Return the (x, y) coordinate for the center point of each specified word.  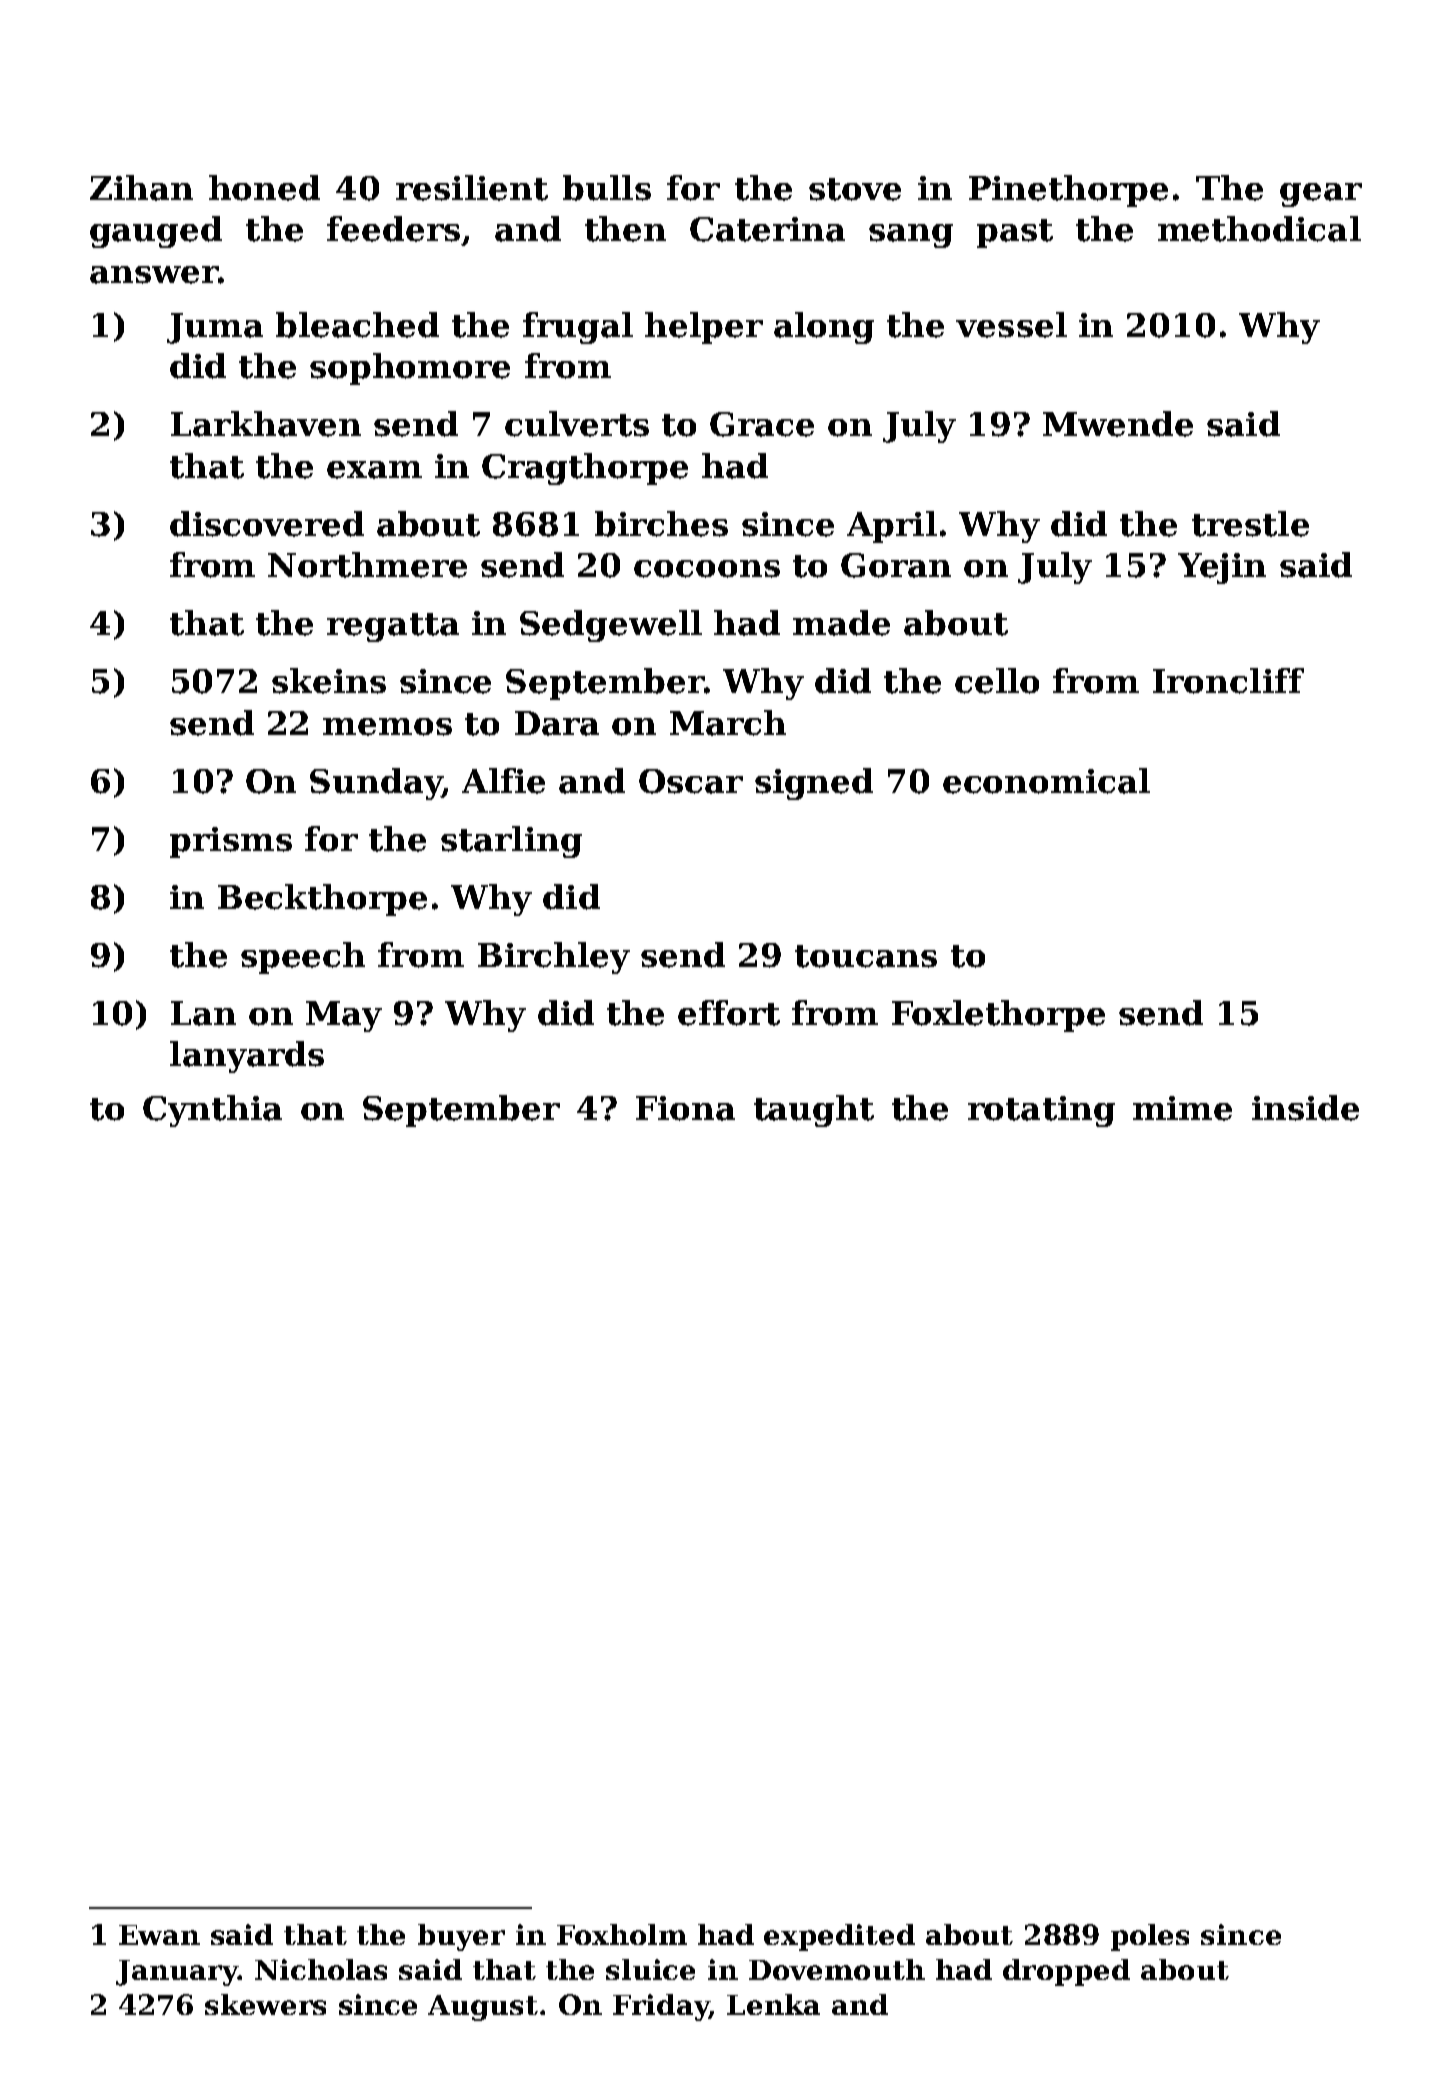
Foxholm (622, 1934)
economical (1046, 781)
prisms (231, 842)
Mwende (1118, 424)
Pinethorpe (1068, 191)
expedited (839, 1937)
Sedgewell (611, 626)
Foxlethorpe (998, 1016)
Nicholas (321, 1969)
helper (704, 328)
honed (264, 188)
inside (1305, 1108)
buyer (461, 1937)
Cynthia (212, 1111)
